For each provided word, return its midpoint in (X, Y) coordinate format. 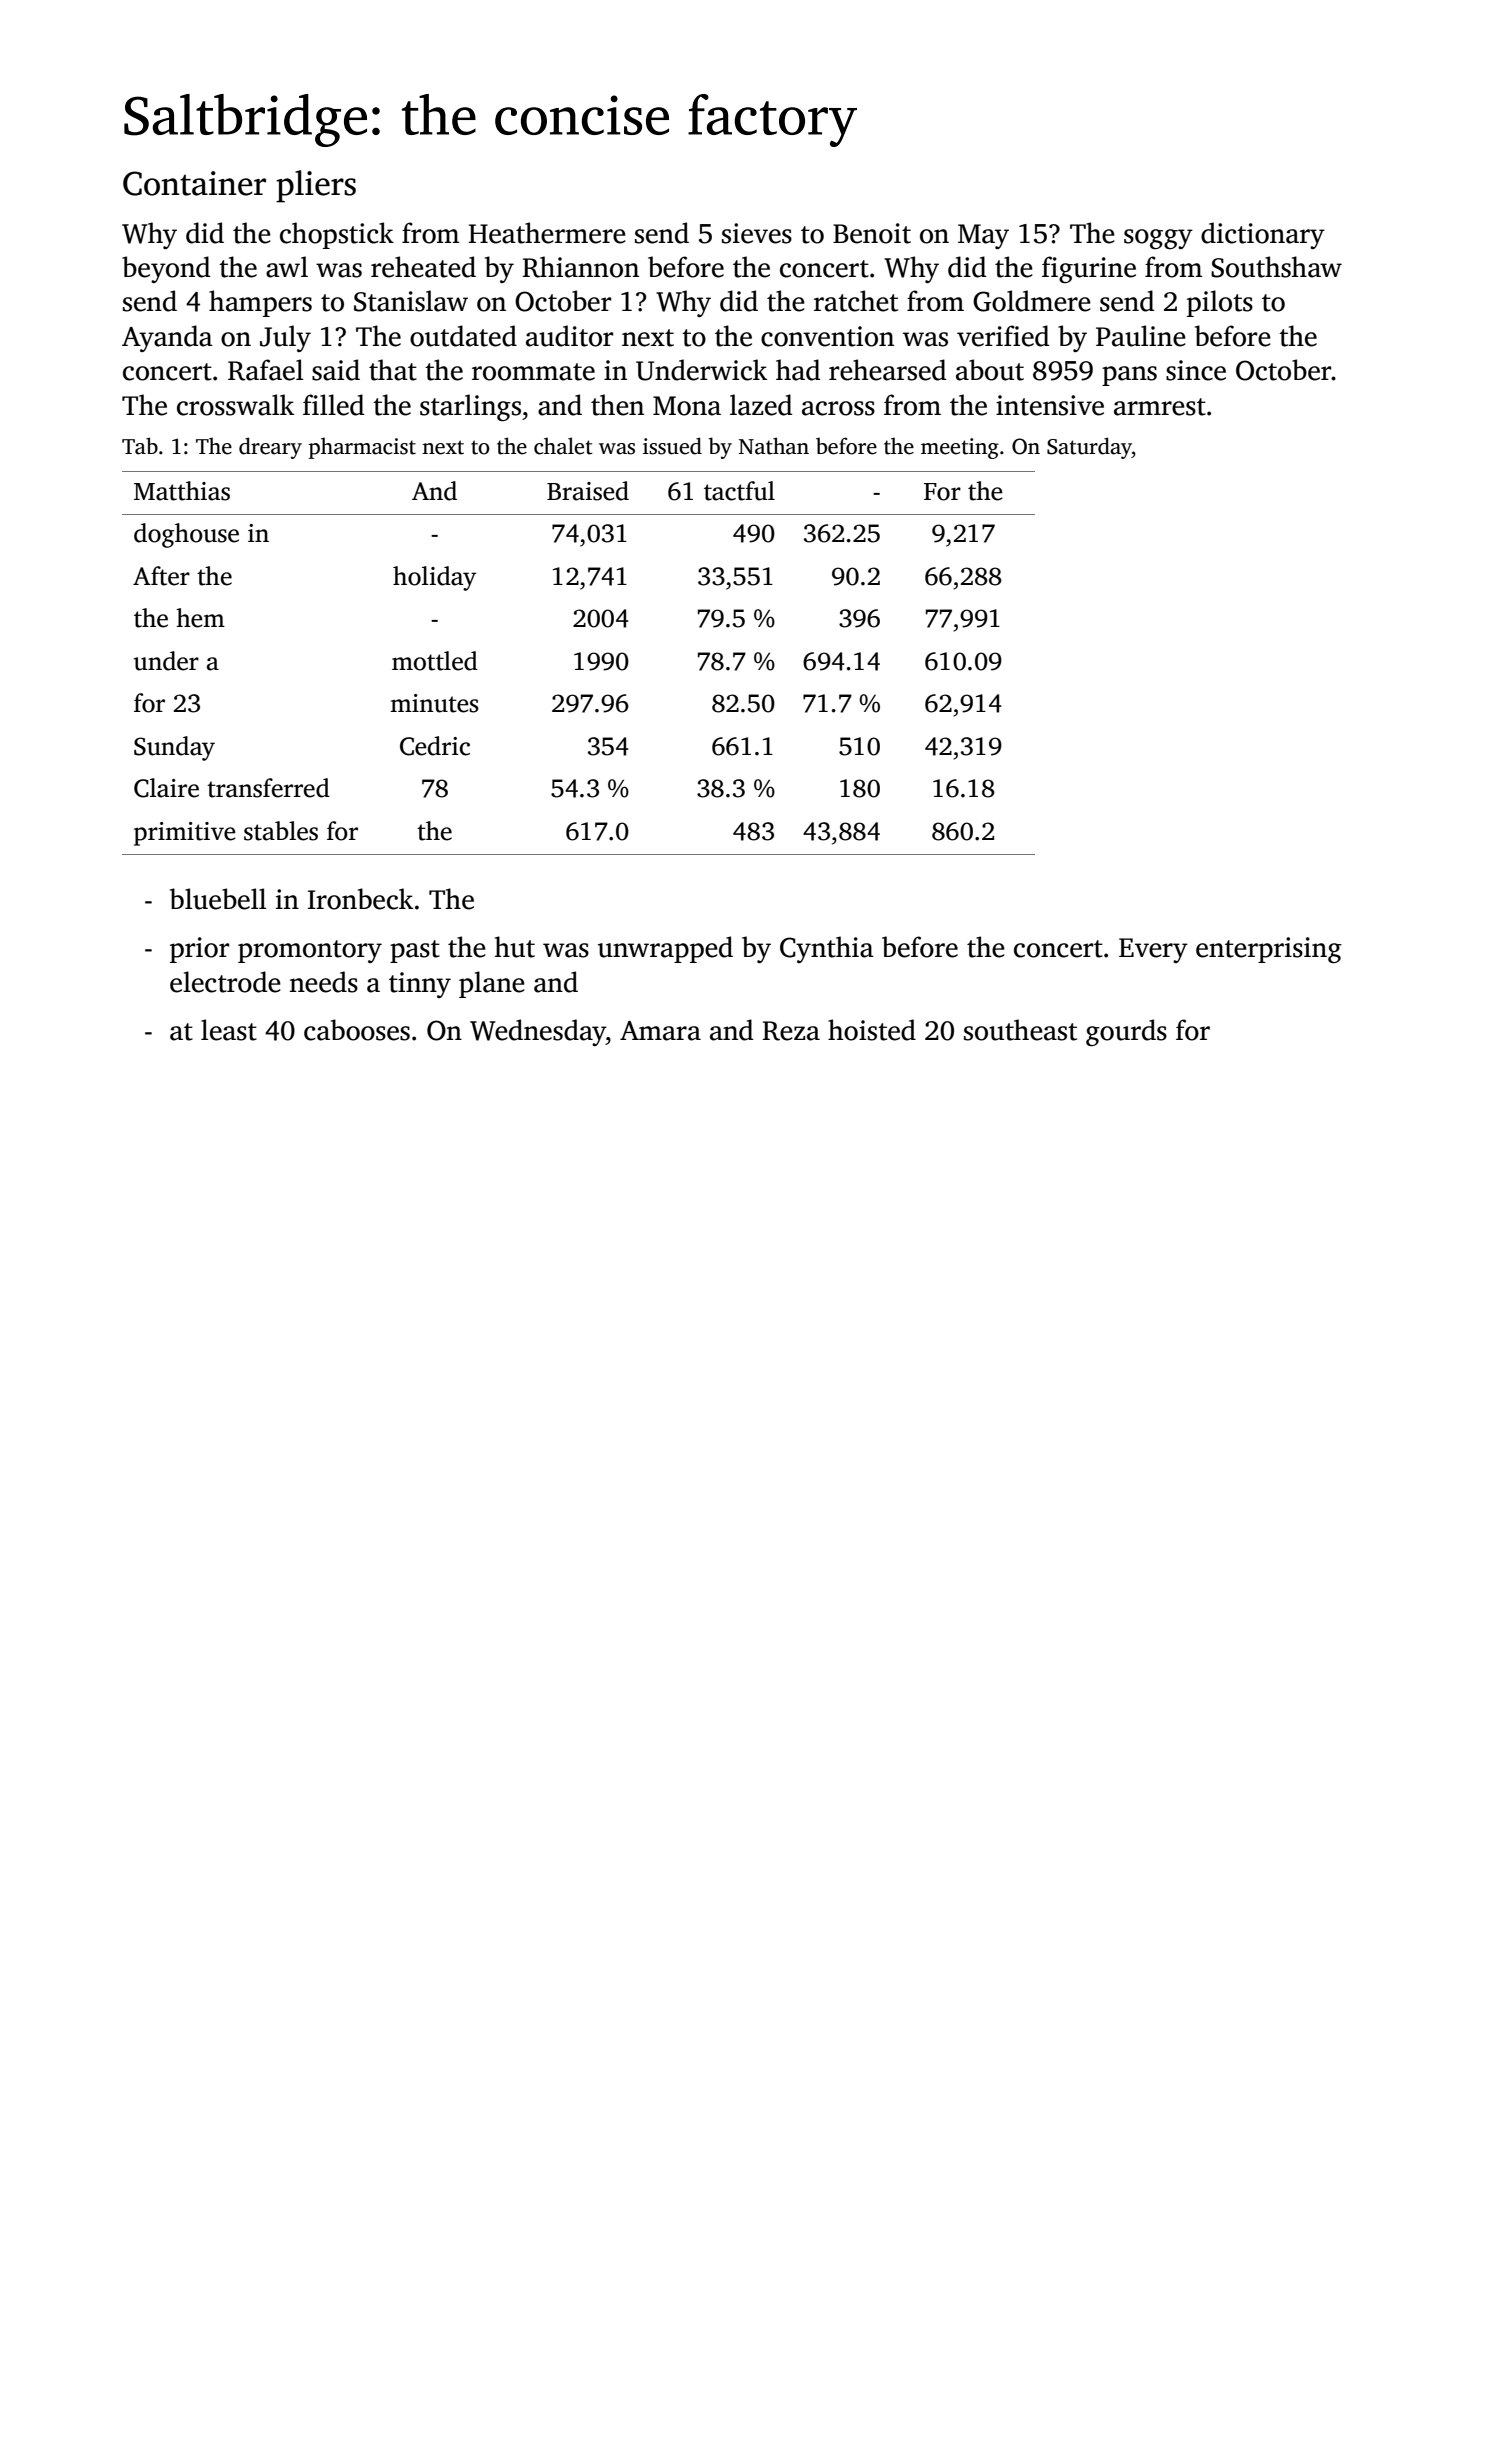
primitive (185, 834)
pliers (316, 186)
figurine (1089, 269)
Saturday (1089, 448)
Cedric (435, 746)
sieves (757, 233)
